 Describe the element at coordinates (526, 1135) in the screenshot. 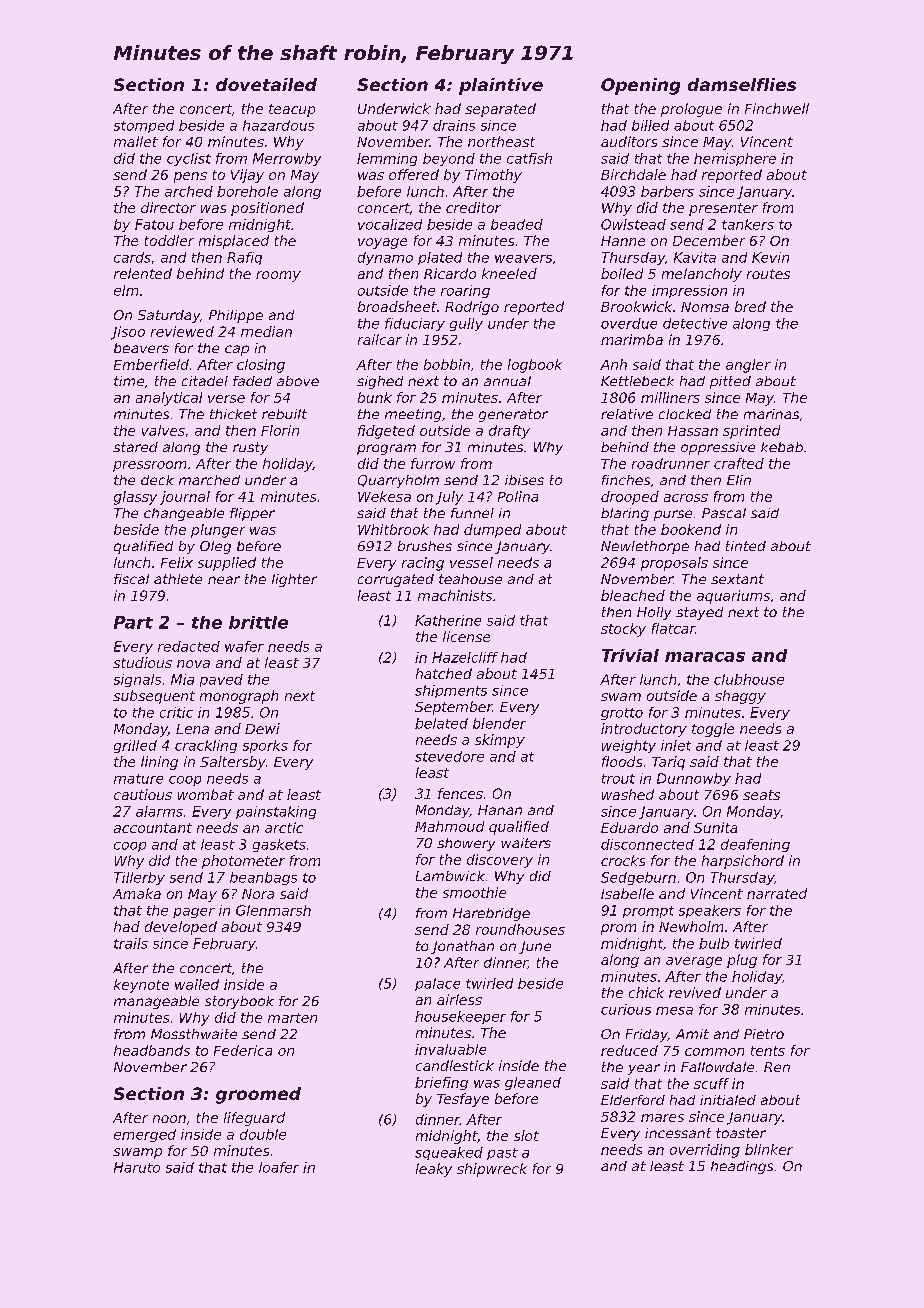

I see `slot` at that location.
